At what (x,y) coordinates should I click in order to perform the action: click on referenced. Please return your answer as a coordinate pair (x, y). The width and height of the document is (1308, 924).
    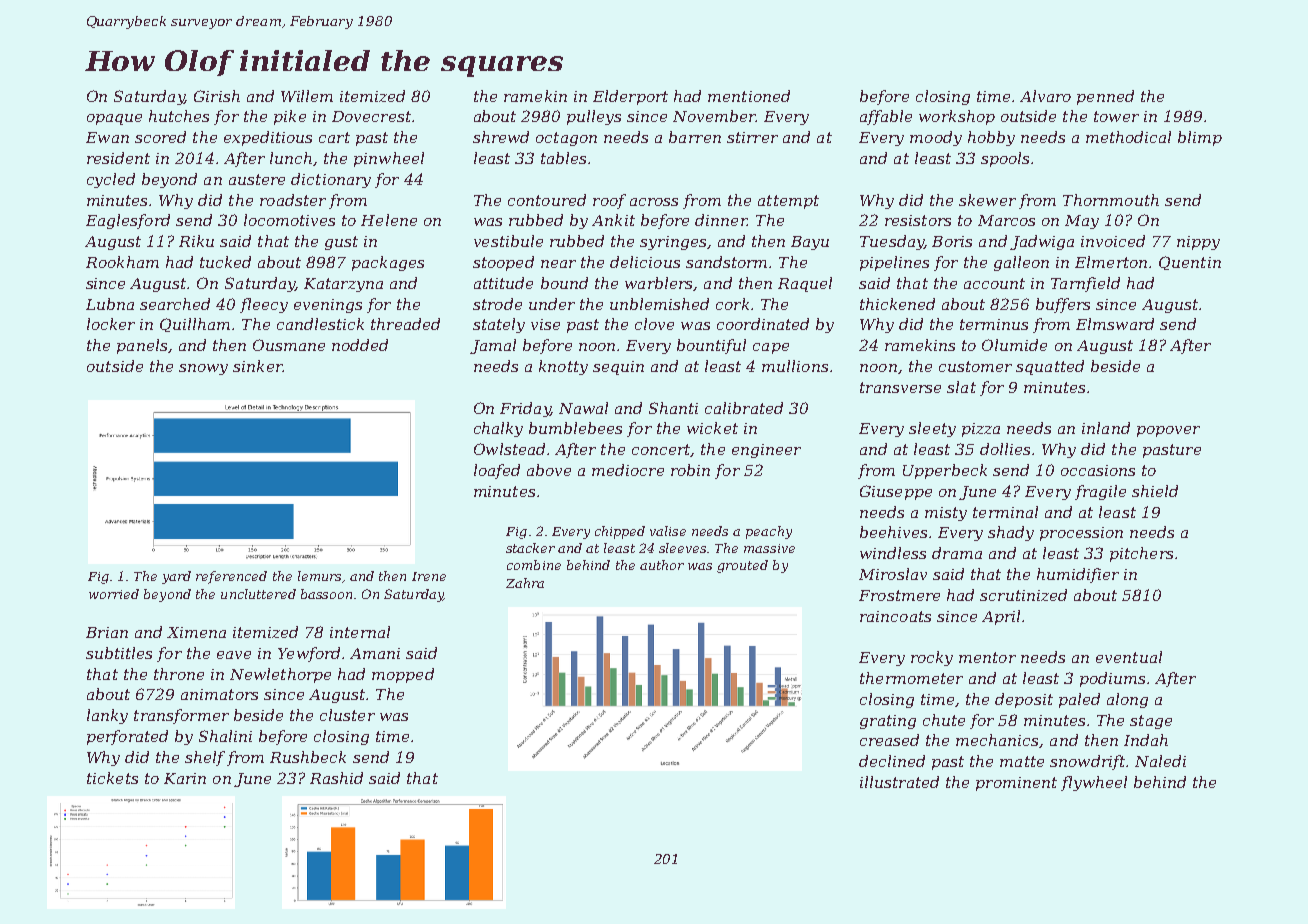
    Looking at the image, I should click on (231, 577).
